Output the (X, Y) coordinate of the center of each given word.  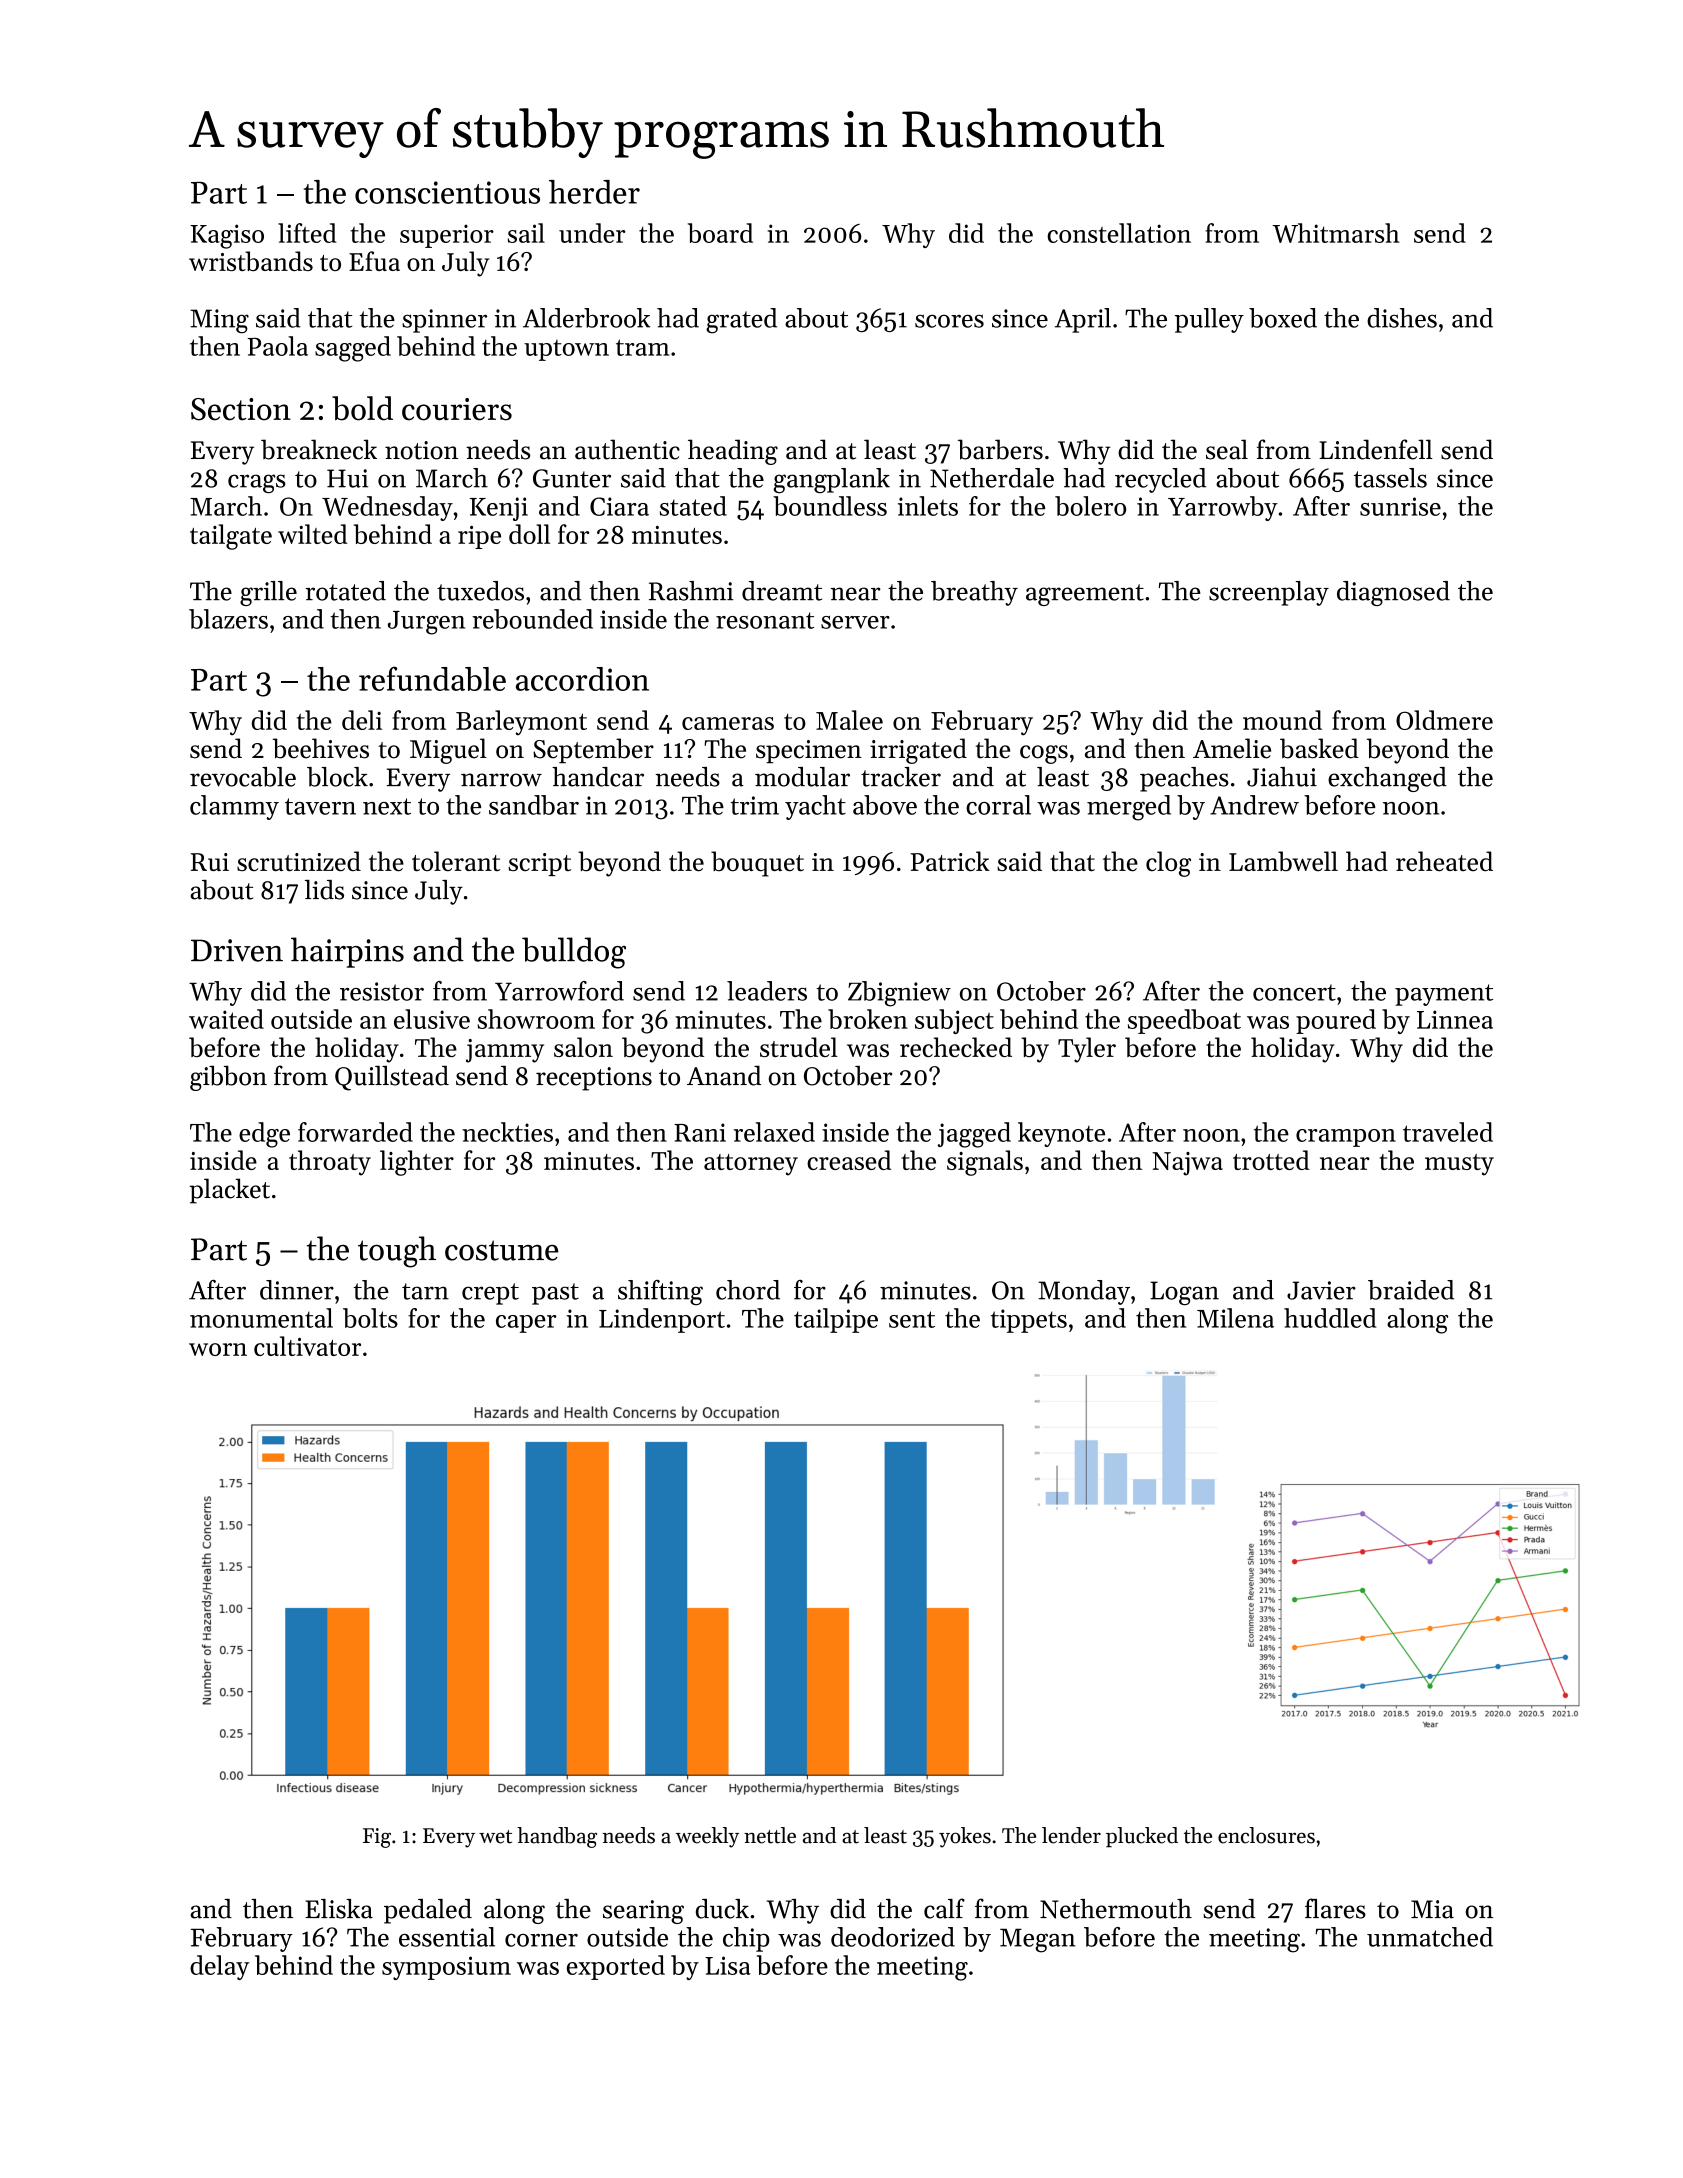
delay (219, 1967)
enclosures (1266, 1835)
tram (643, 347)
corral (998, 805)
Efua (374, 261)
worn (218, 1349)
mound (1282, 720)
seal (1227, 449)
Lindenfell (1376, 449)
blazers (228, 619)
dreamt (782, 591)
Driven (237, 950)
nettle (770, 1835)
